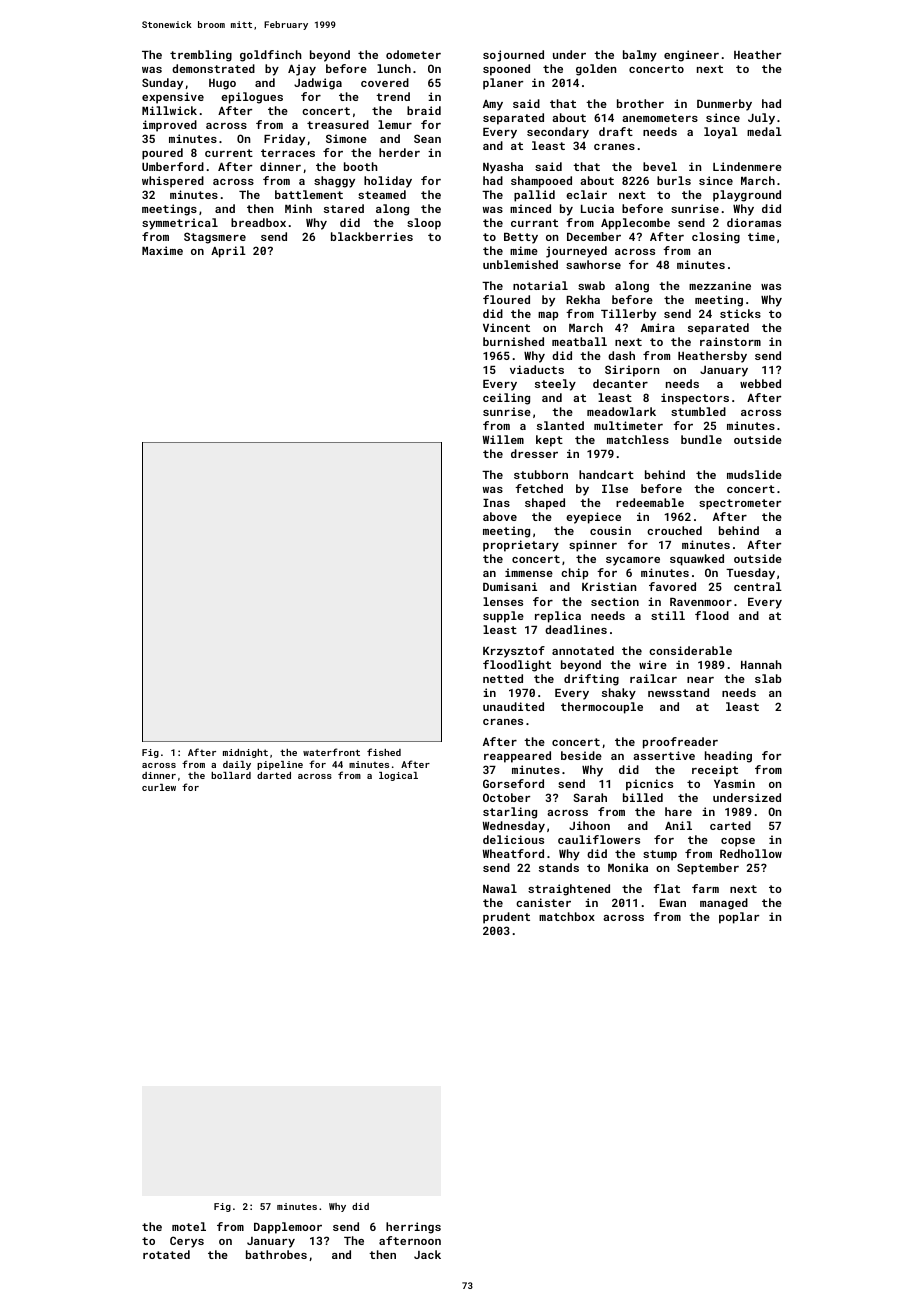 Image resolution: width=924 pixels, height=1314 pixels. What do you see at coordinates (506, 918) in the screenshot?
I see `prudent` at bounding box center [506, 918].
